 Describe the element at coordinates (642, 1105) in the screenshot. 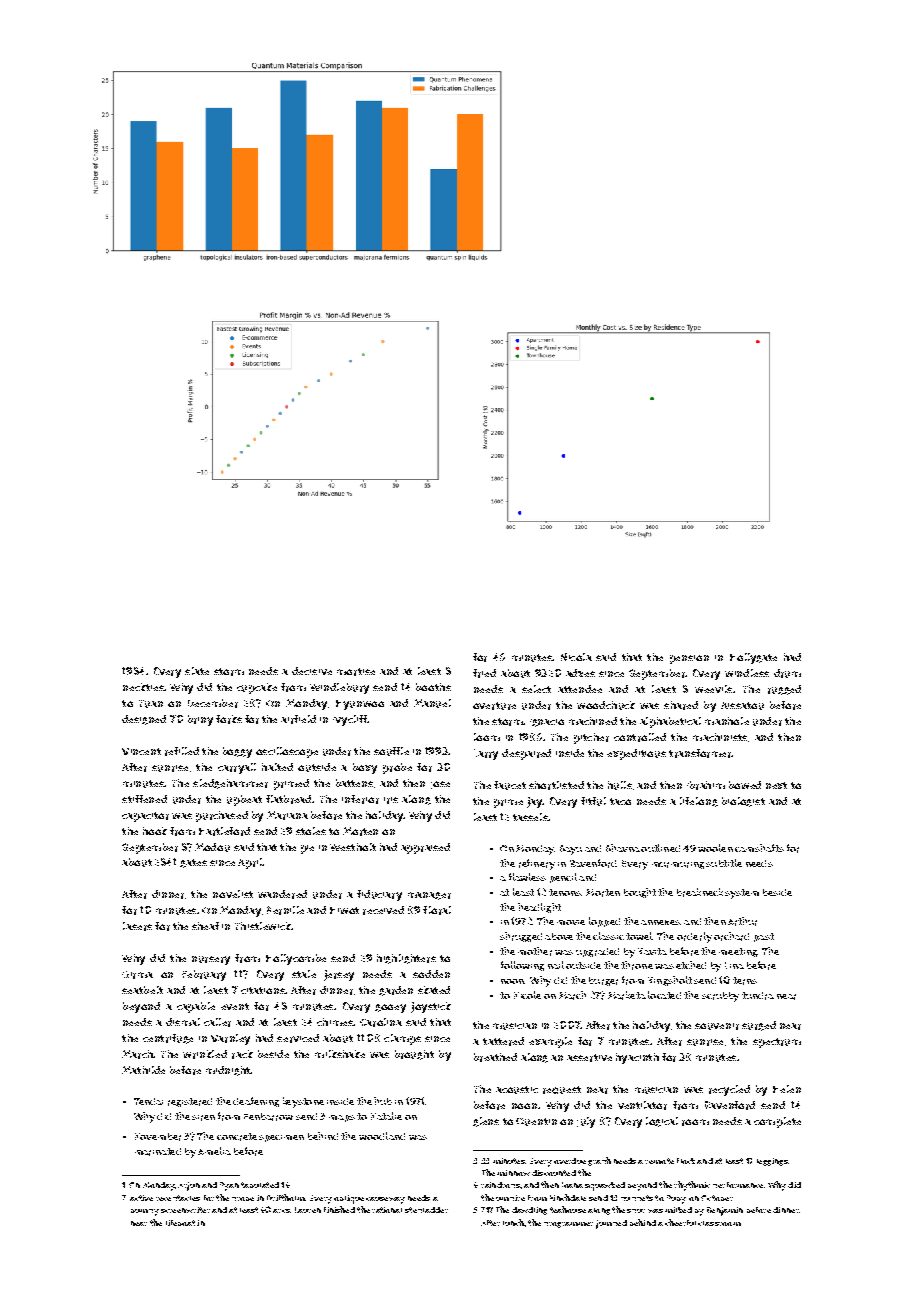

I see `ventilator` at that location.
